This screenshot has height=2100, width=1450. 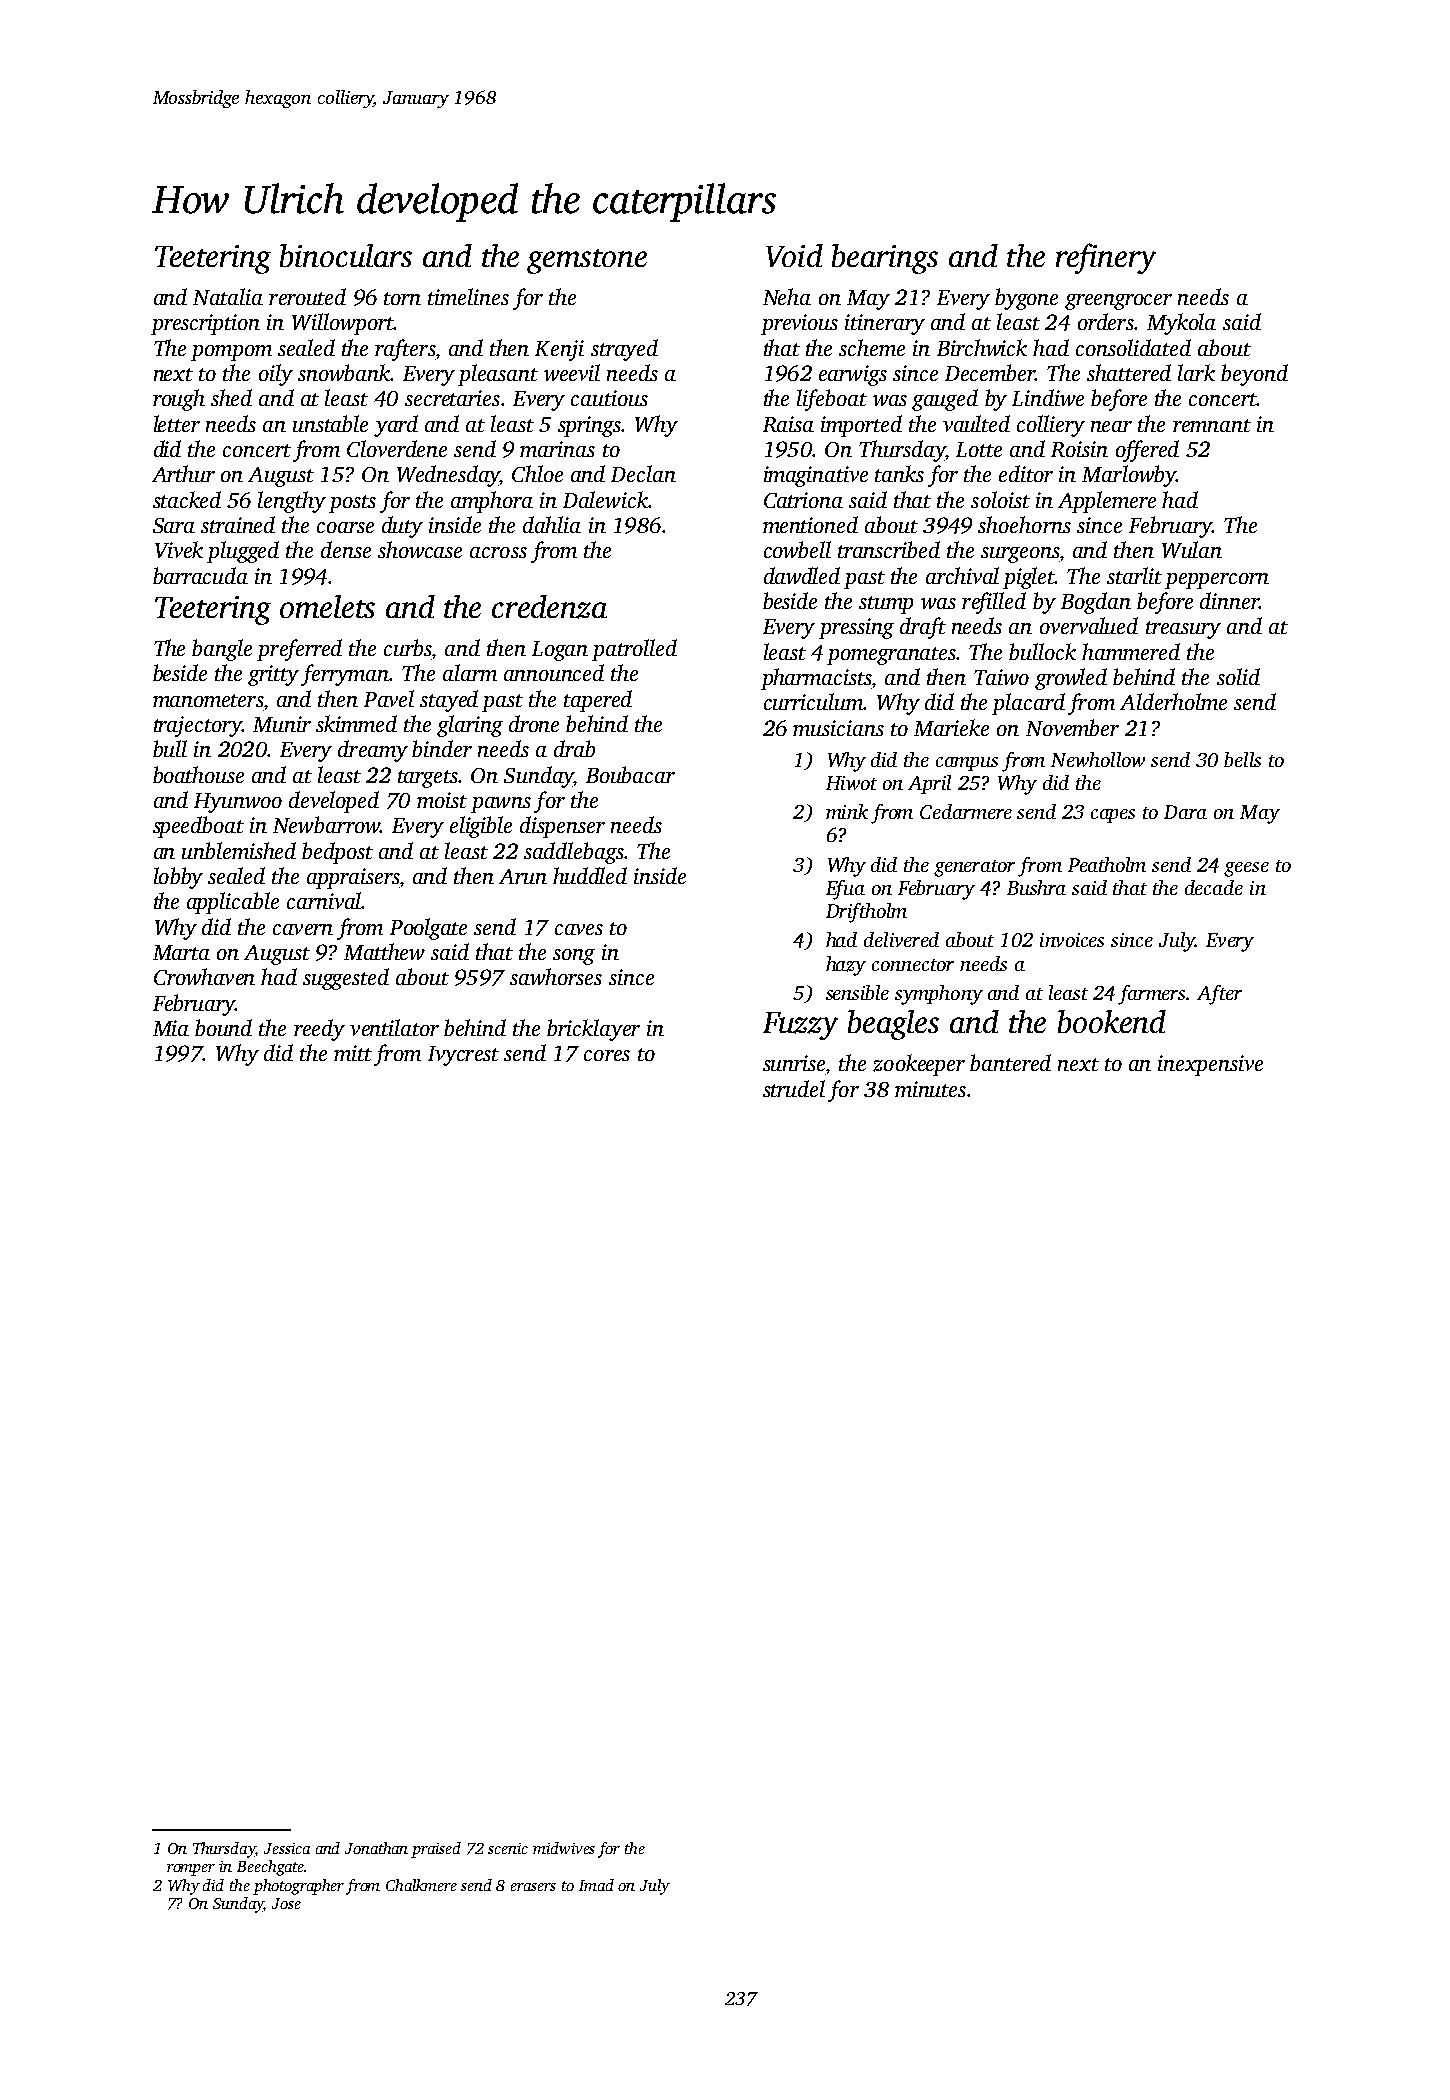 I want to click on marinas, so click(x=557, y=449).
